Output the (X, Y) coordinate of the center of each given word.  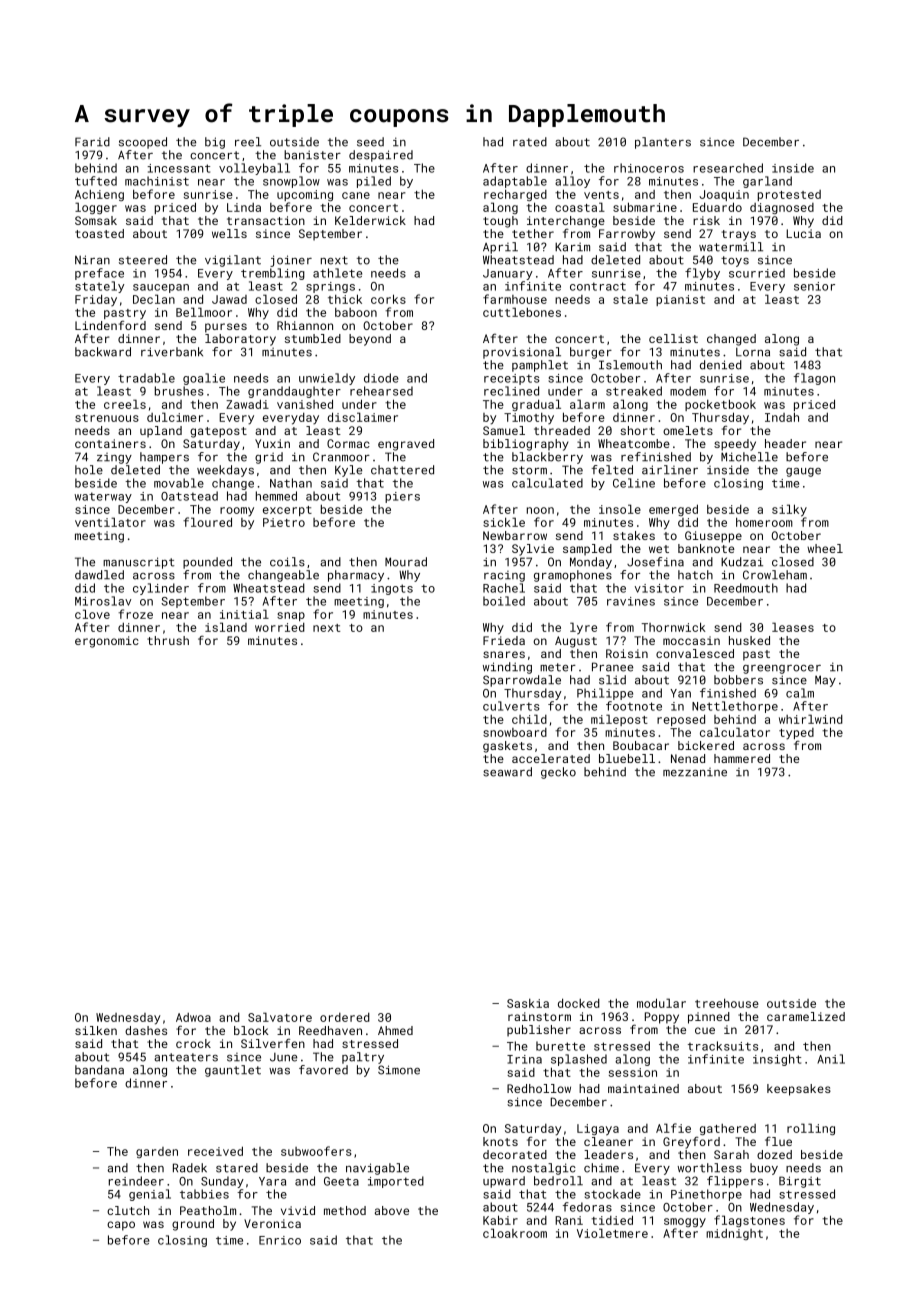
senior (814, 286)
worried (280, 627)
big (215, 143)
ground (193, 1225)
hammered (742, 758)
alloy (572, 182)
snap (291, 616)
